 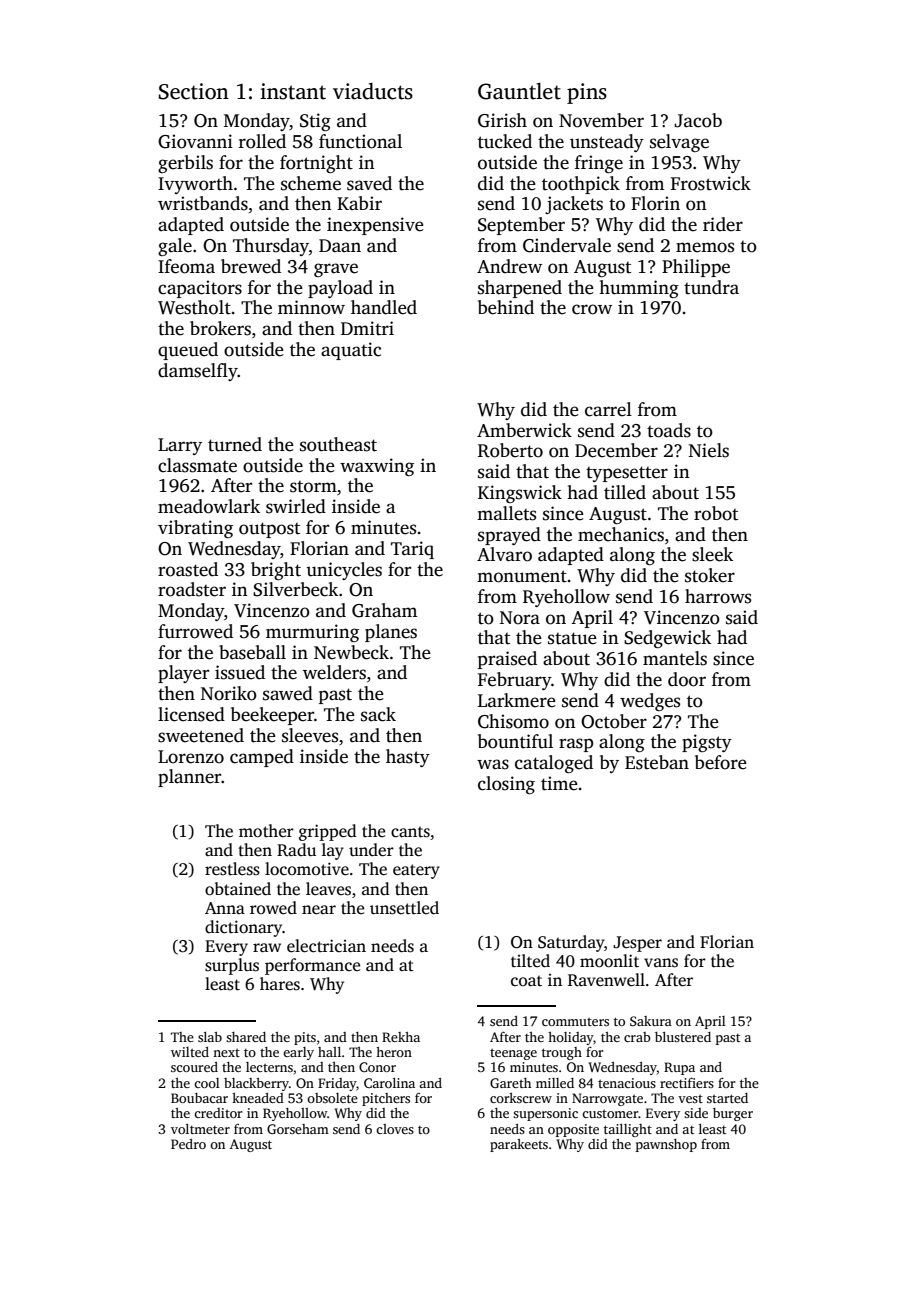 I want to click on before, so click(x=721, y=762).
